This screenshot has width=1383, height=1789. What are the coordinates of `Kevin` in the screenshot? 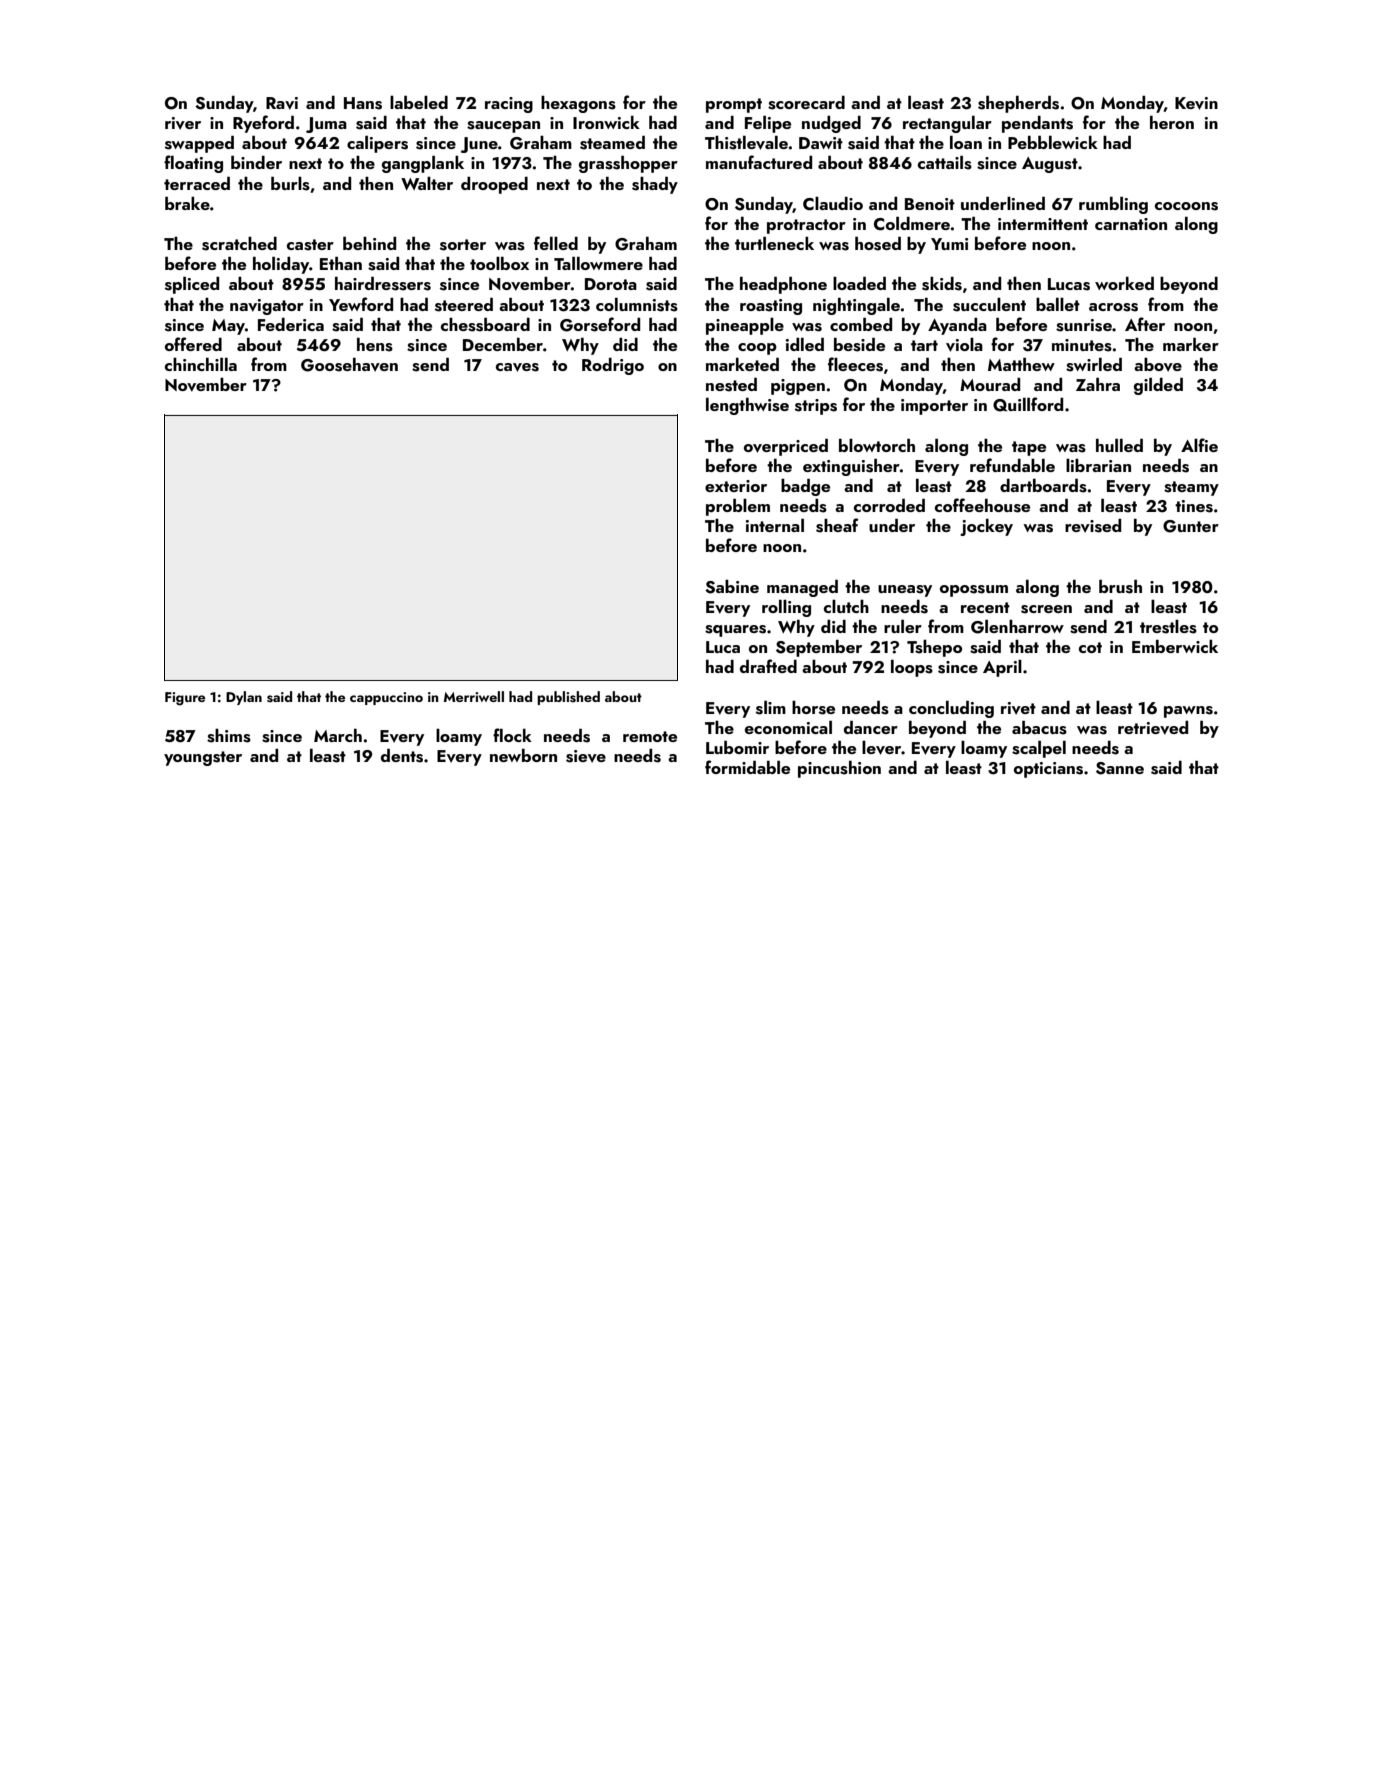 It's located at (1196, 103).
